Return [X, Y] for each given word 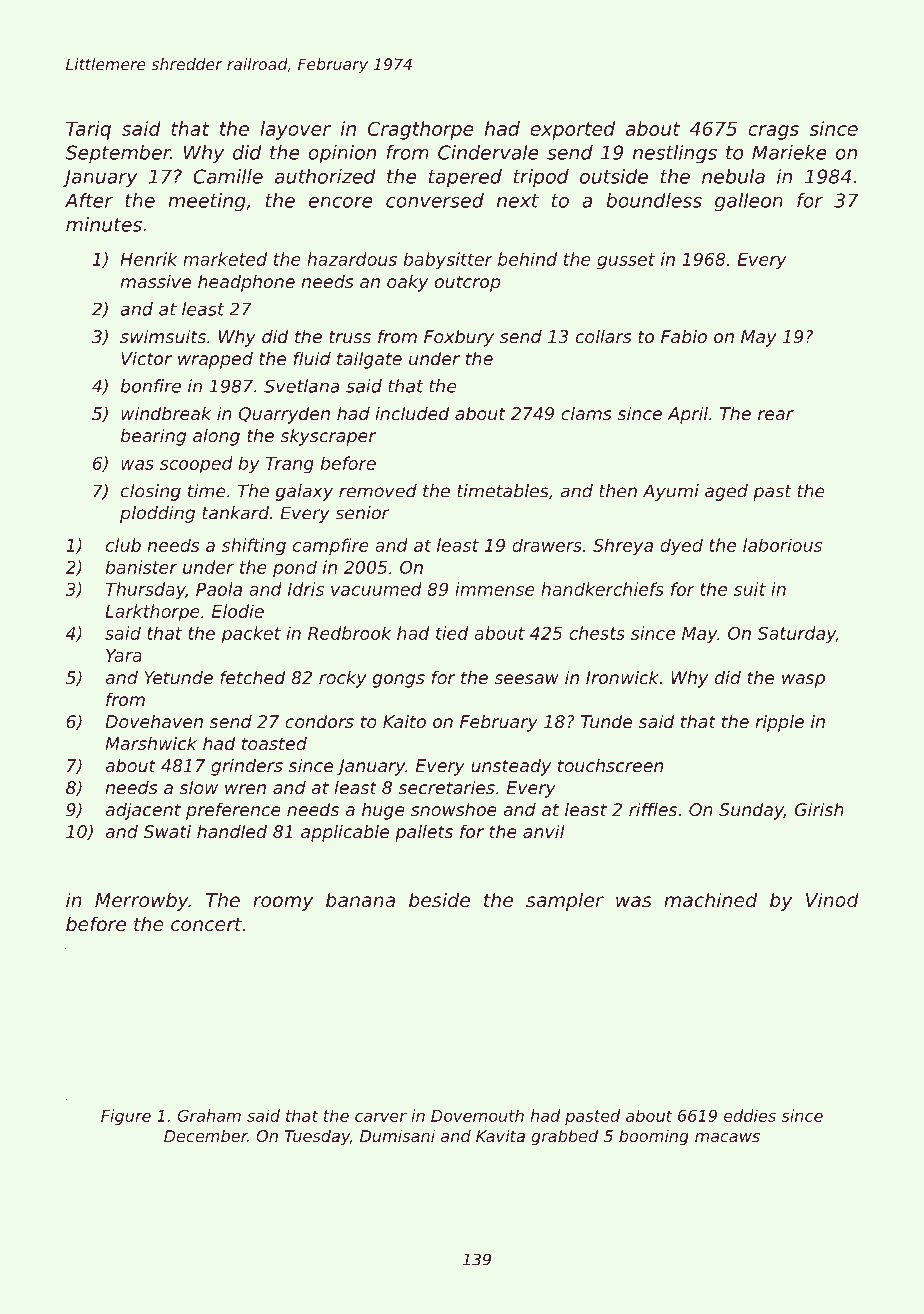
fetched [253, 677]
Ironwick [622, 677]
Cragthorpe [421, 130]
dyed [681, 547]
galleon [749, 202]
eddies [750, 1115]
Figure [126, 1117]
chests [597, 633]
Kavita [500, 1136]
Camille [228, 176]
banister [141, 567]
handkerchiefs [602, 589]
